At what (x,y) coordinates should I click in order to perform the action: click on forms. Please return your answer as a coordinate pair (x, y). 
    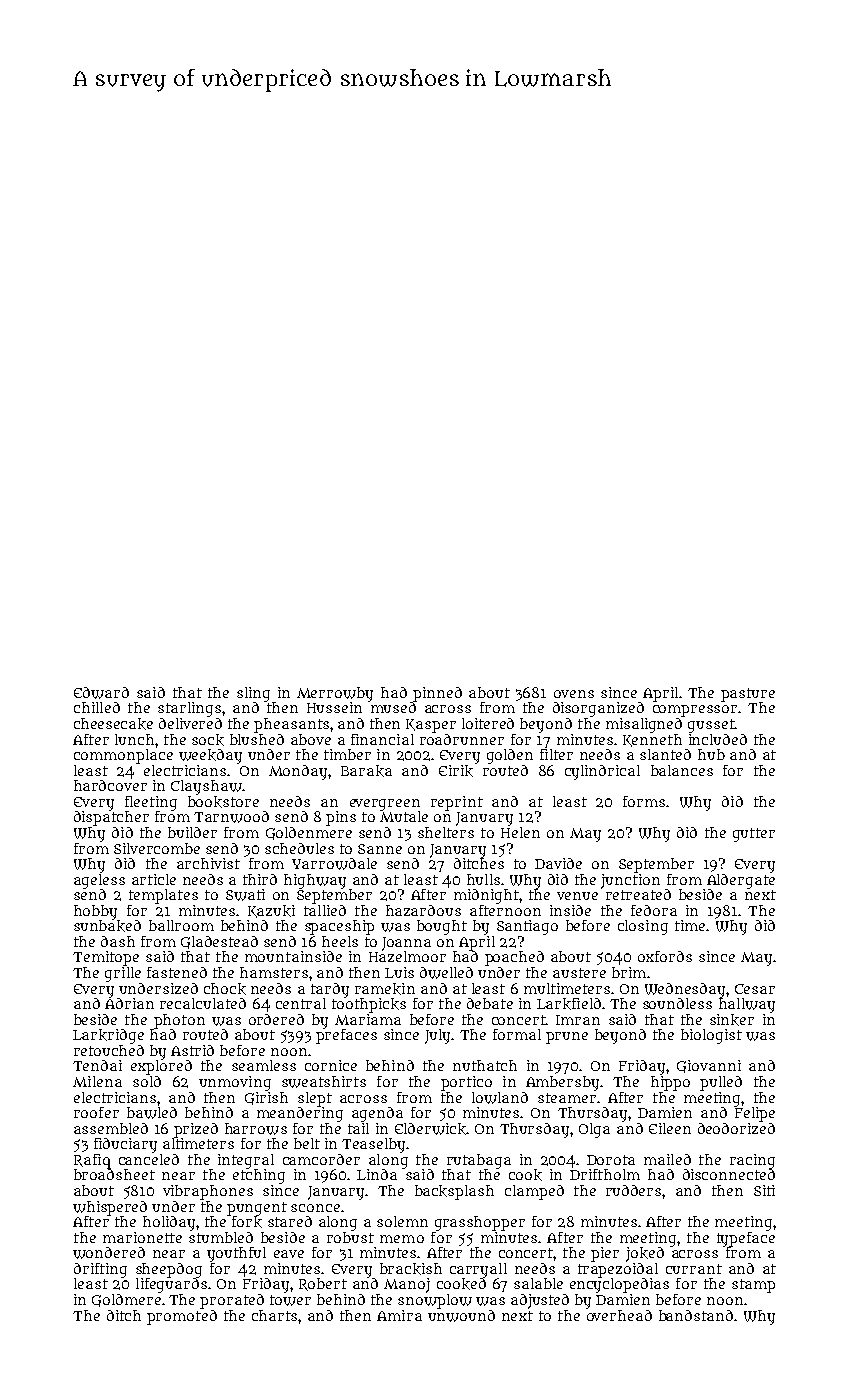
    Looking at the image, I should click on (644, 801).
